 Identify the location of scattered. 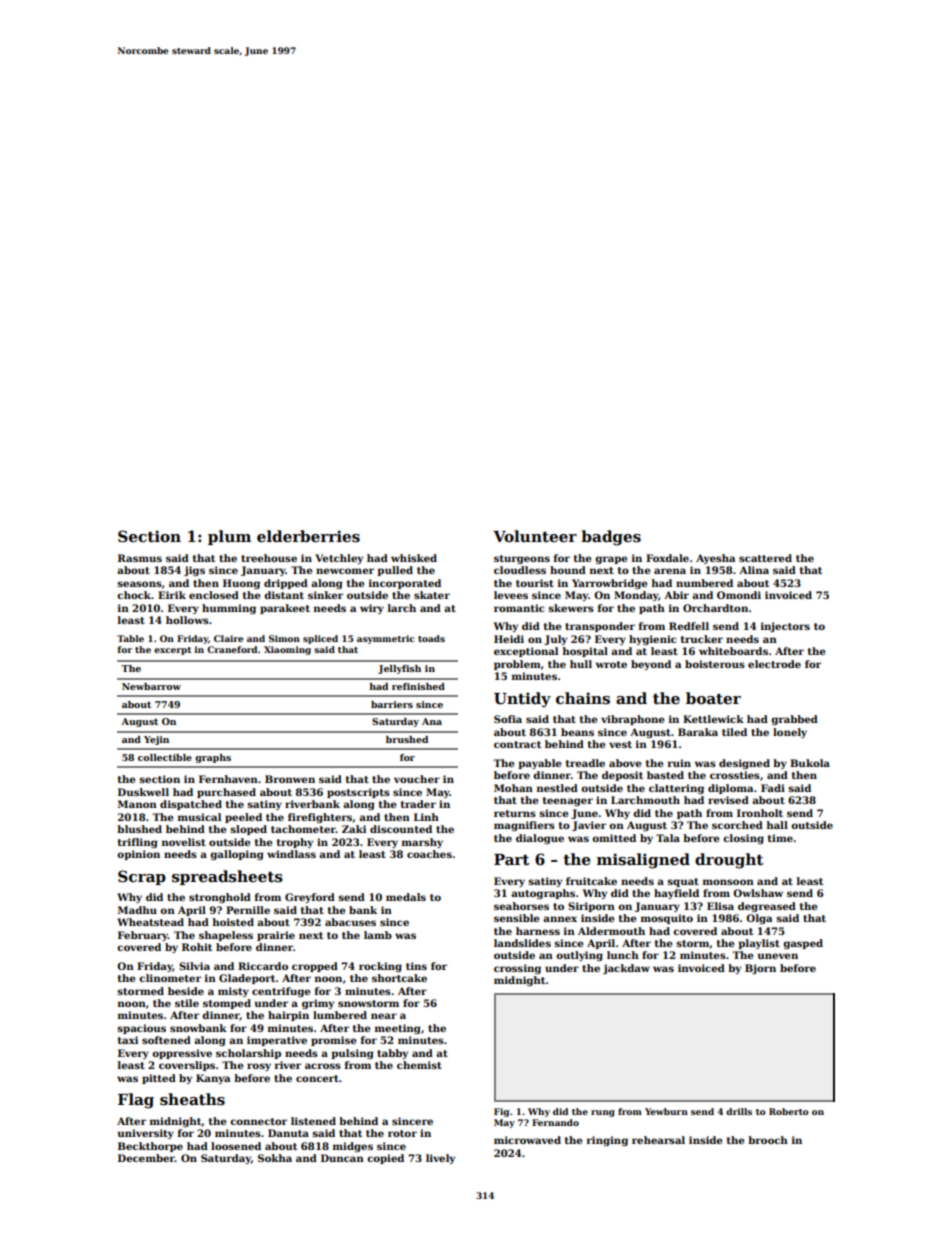
(765, 558).
